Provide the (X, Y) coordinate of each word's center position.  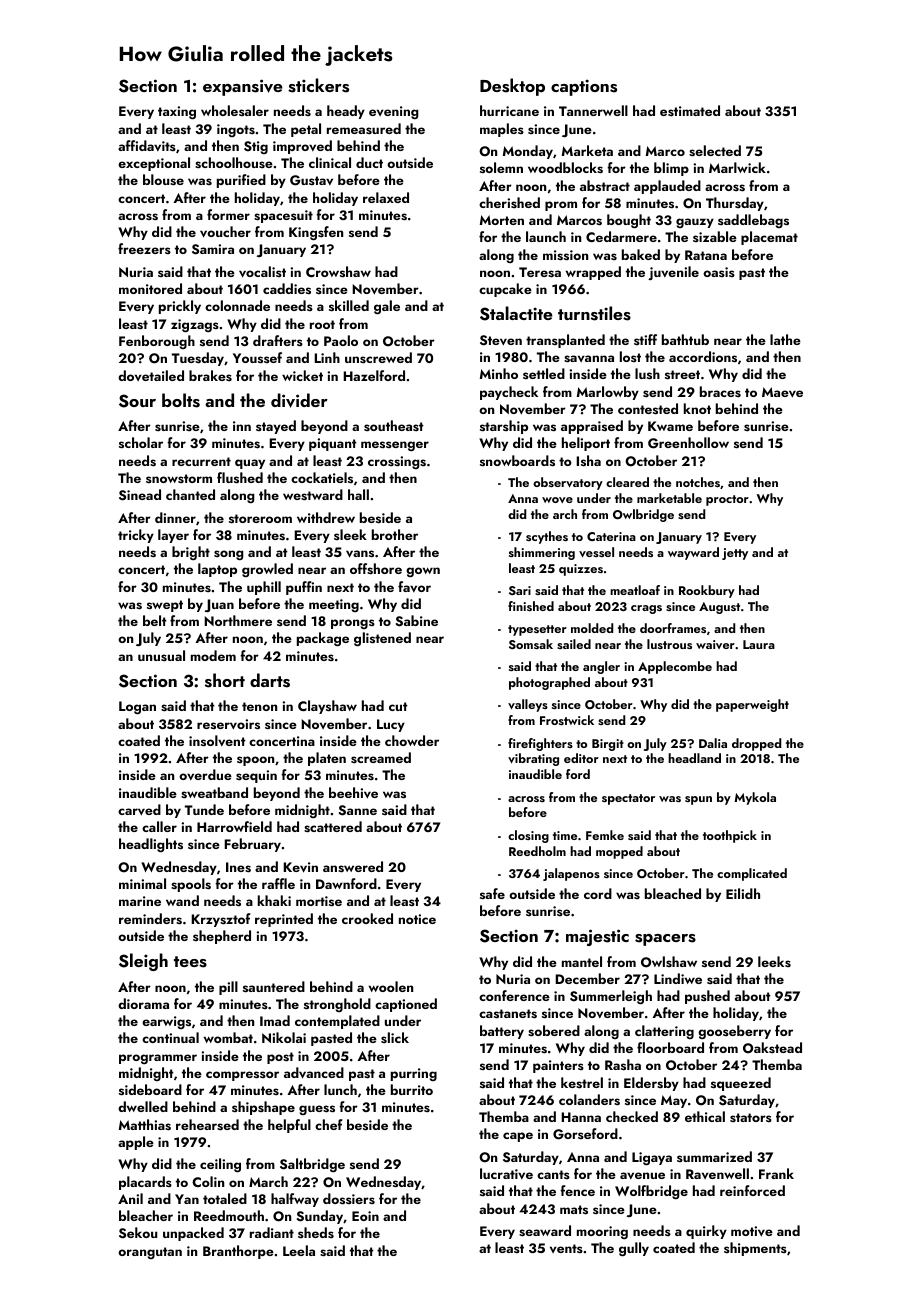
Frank (776, 1173)
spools (191, 885)
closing (528, 836)
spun (698, 800)
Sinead (140, 495)
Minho (499, 373)
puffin (304, 588)
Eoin (365, 1216)
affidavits (147, 145)
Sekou (138, 1233)
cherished (509, 203)
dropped (756, 744)
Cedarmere (621, 236)
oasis (719, 272)
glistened (382, 639)
